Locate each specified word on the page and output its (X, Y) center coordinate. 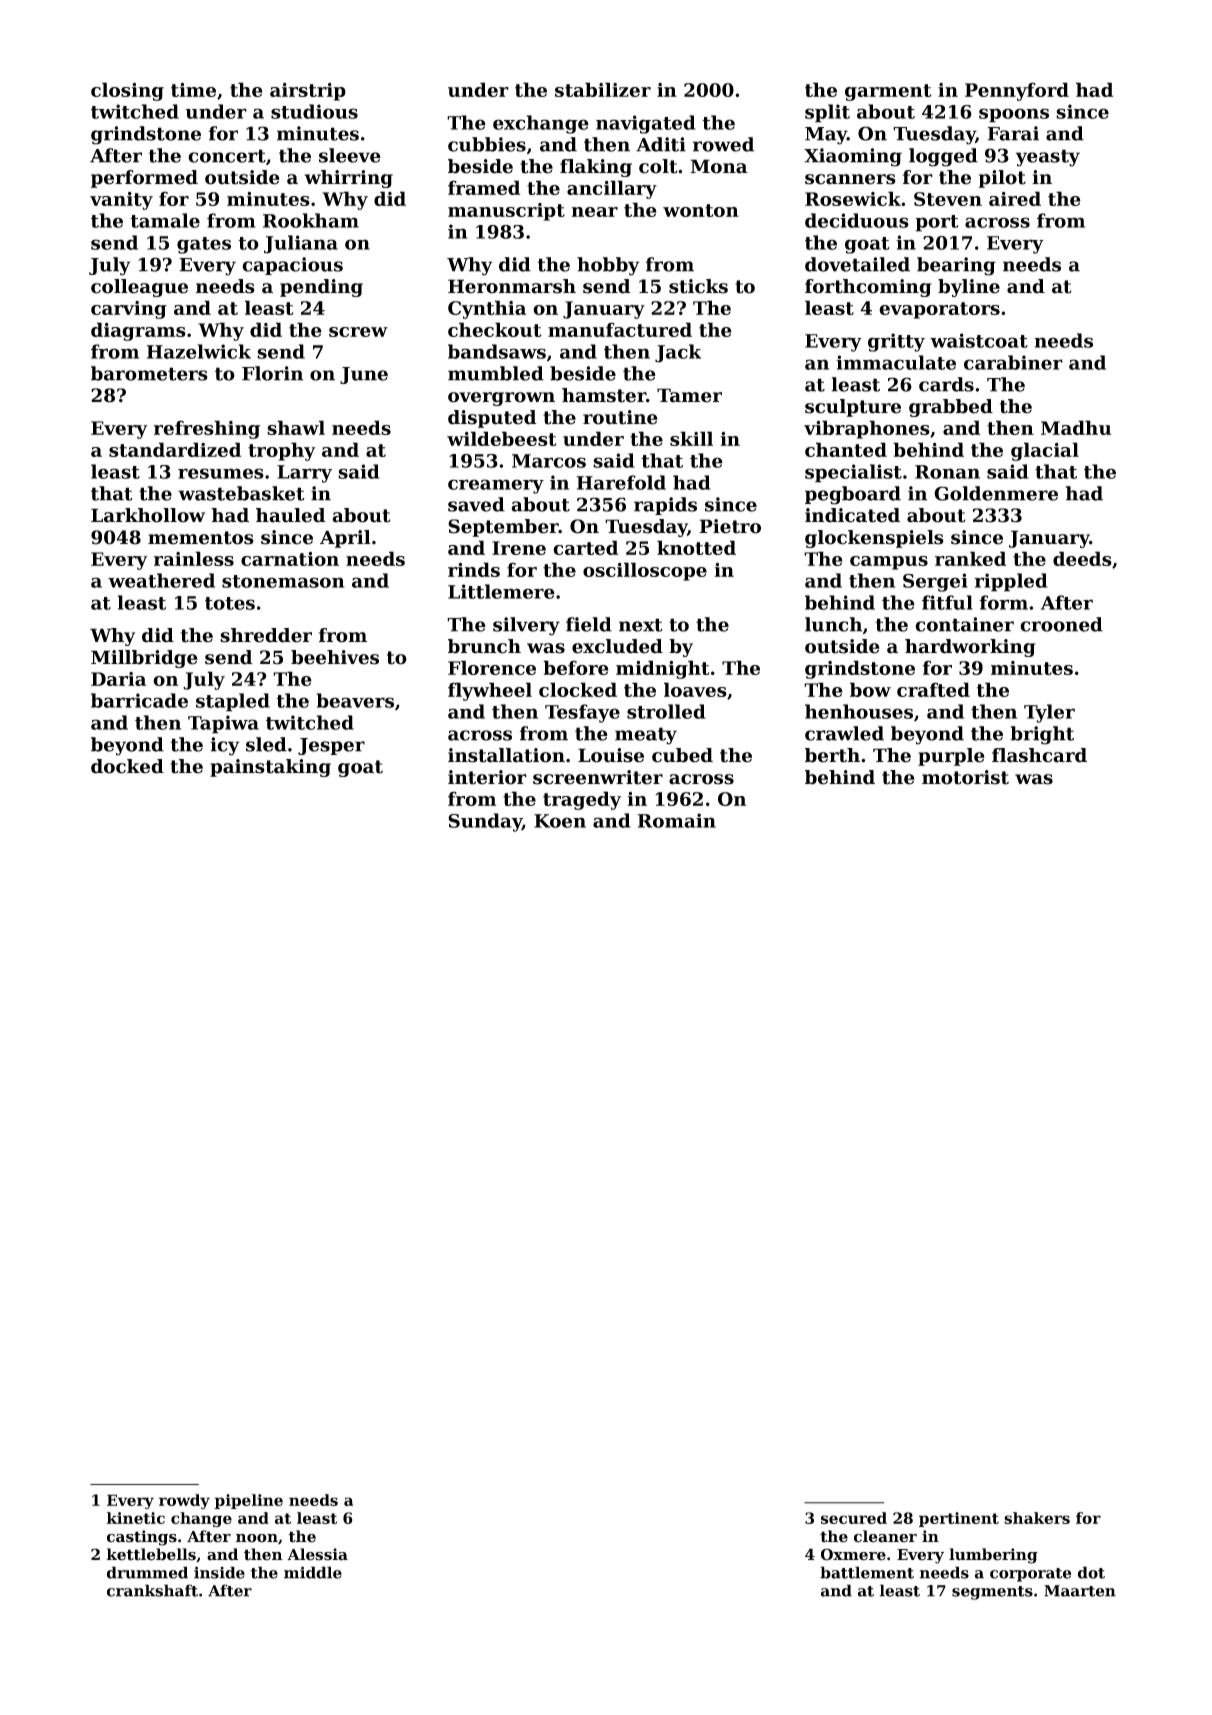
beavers (355, 700)
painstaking (270, 768)
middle (313, 1572)
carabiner (1013, 362)
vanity (121, 201)
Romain (677, 820)
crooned (1061, 624)
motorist (965, 777)
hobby (608, 266)
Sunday (485, 822)
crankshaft (152, 1590)
